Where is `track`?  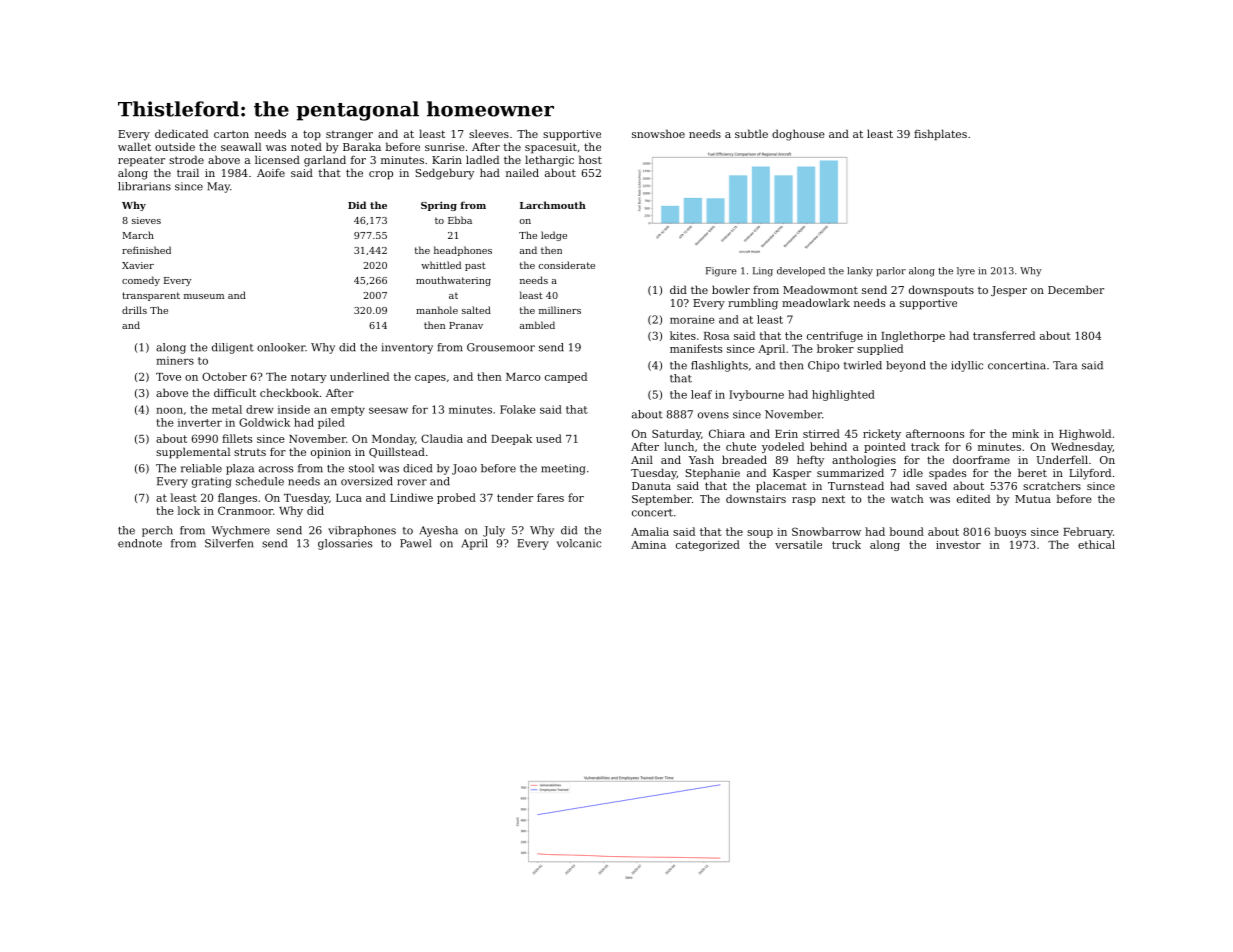
track is located at coordinates (925, 446).
